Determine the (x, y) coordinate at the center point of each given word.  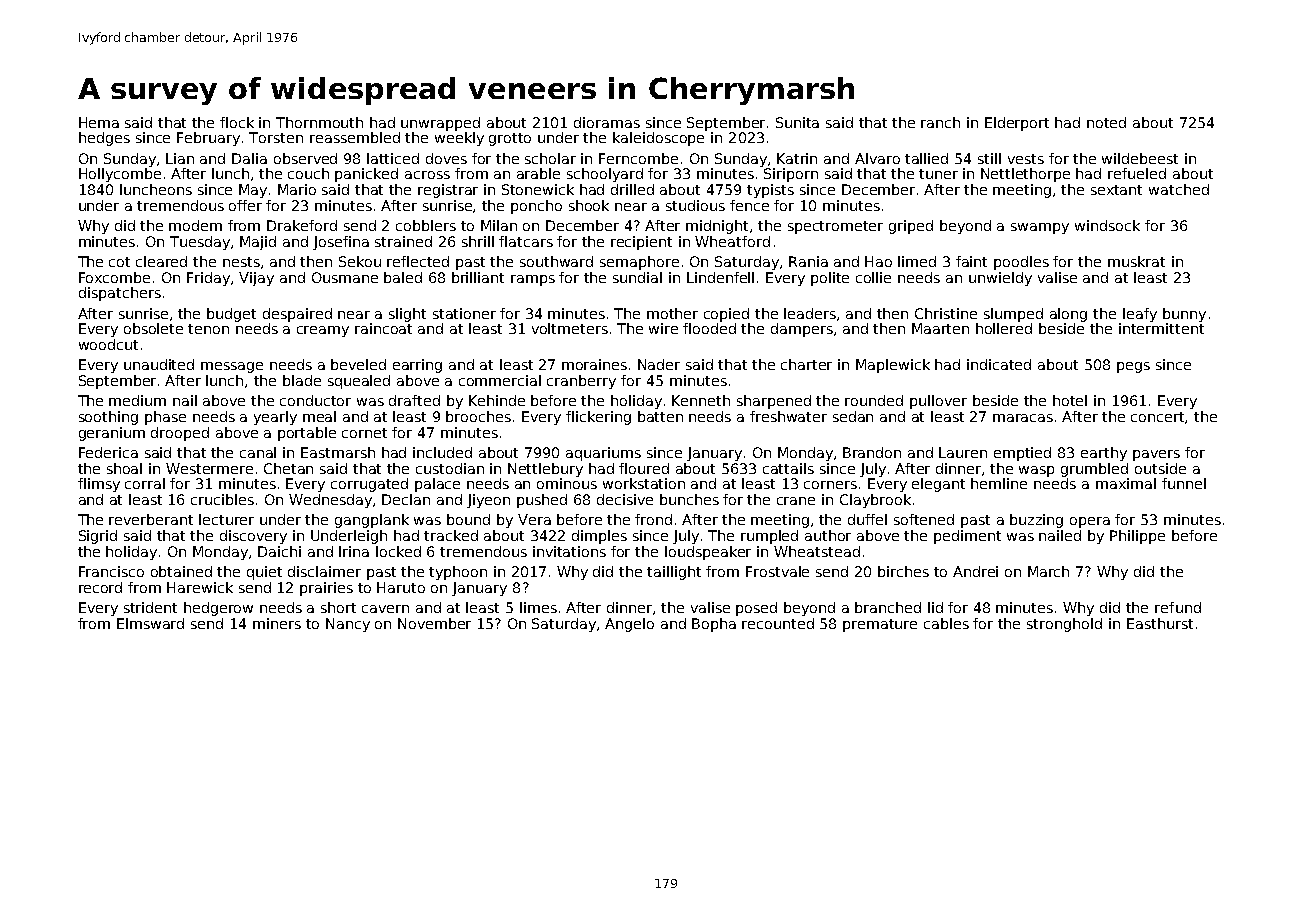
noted (1106, 122)
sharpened (774, 402)
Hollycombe (120, 175)
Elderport (1017, 124)
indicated (999, 364)
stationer (464, 313)
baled (403, 277)
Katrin (797, 158)
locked (398, 551)
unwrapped (440, 124)
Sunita (797, 122)
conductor (315, 400)
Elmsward (150, 623)
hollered (1004, 328)
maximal (1126, 483)
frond (653, 519)
